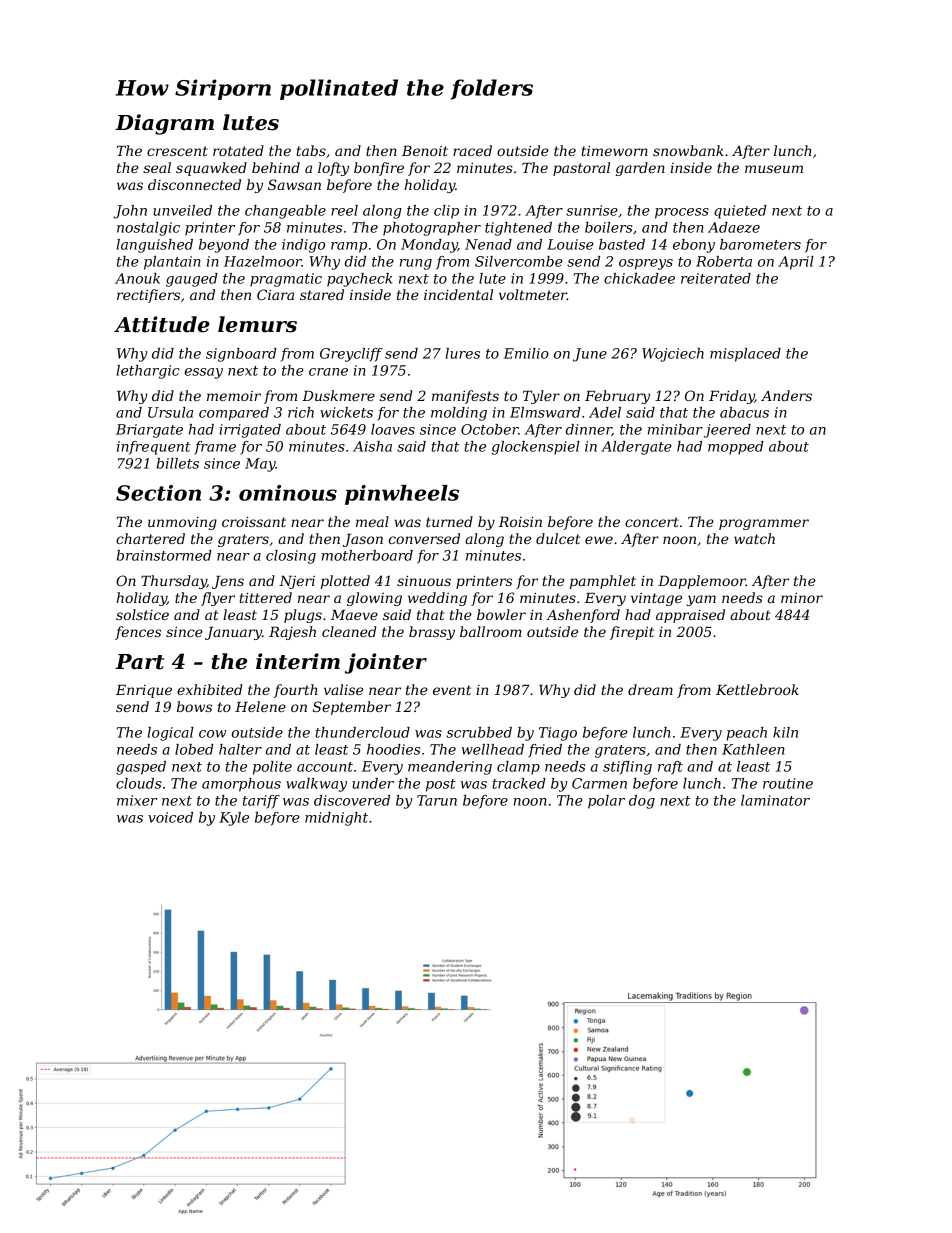  What do you see at coordinates (139, 662) in the page?
I see `Part` at bounding box center [139, 662].
